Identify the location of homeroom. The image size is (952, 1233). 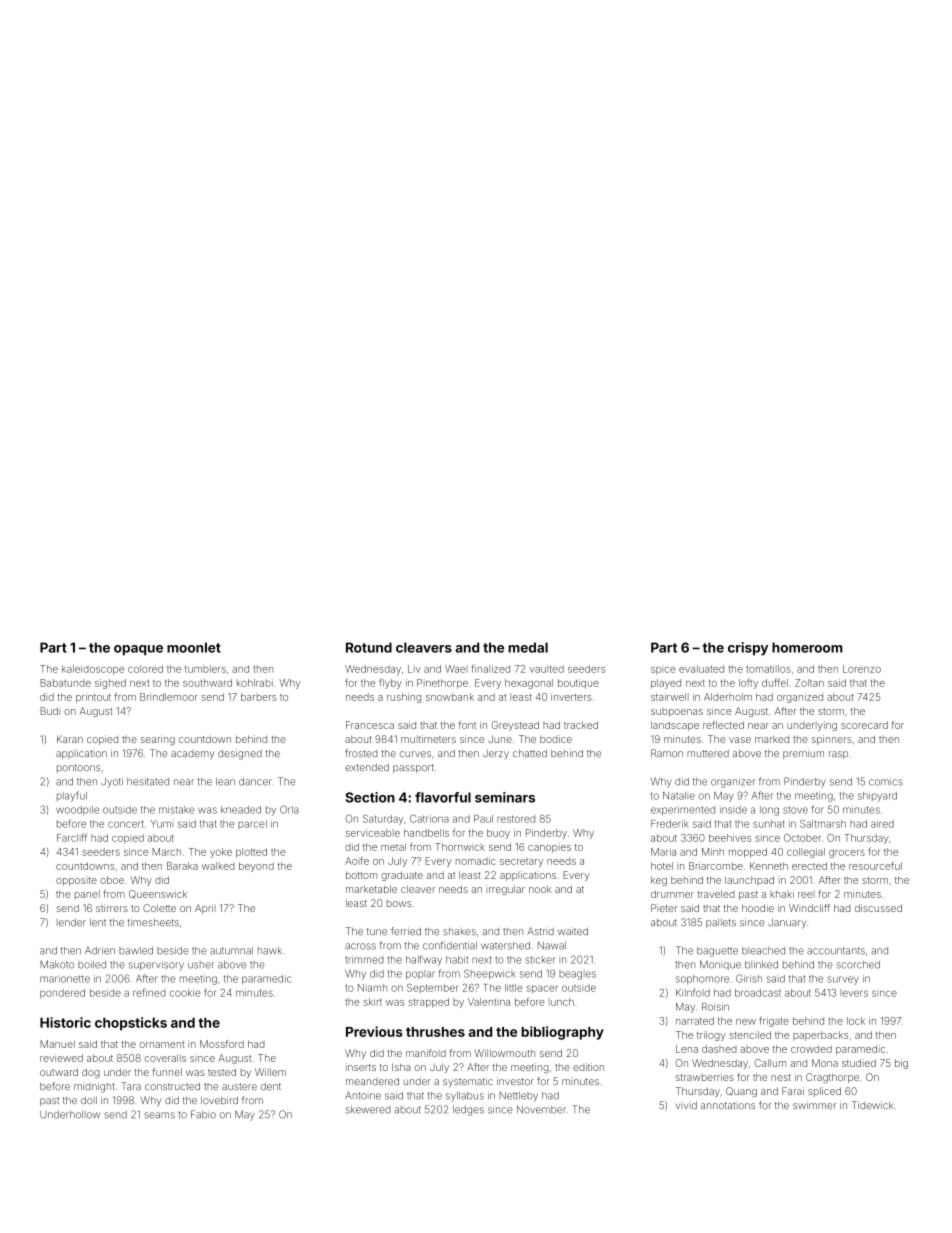
(807, 647).
